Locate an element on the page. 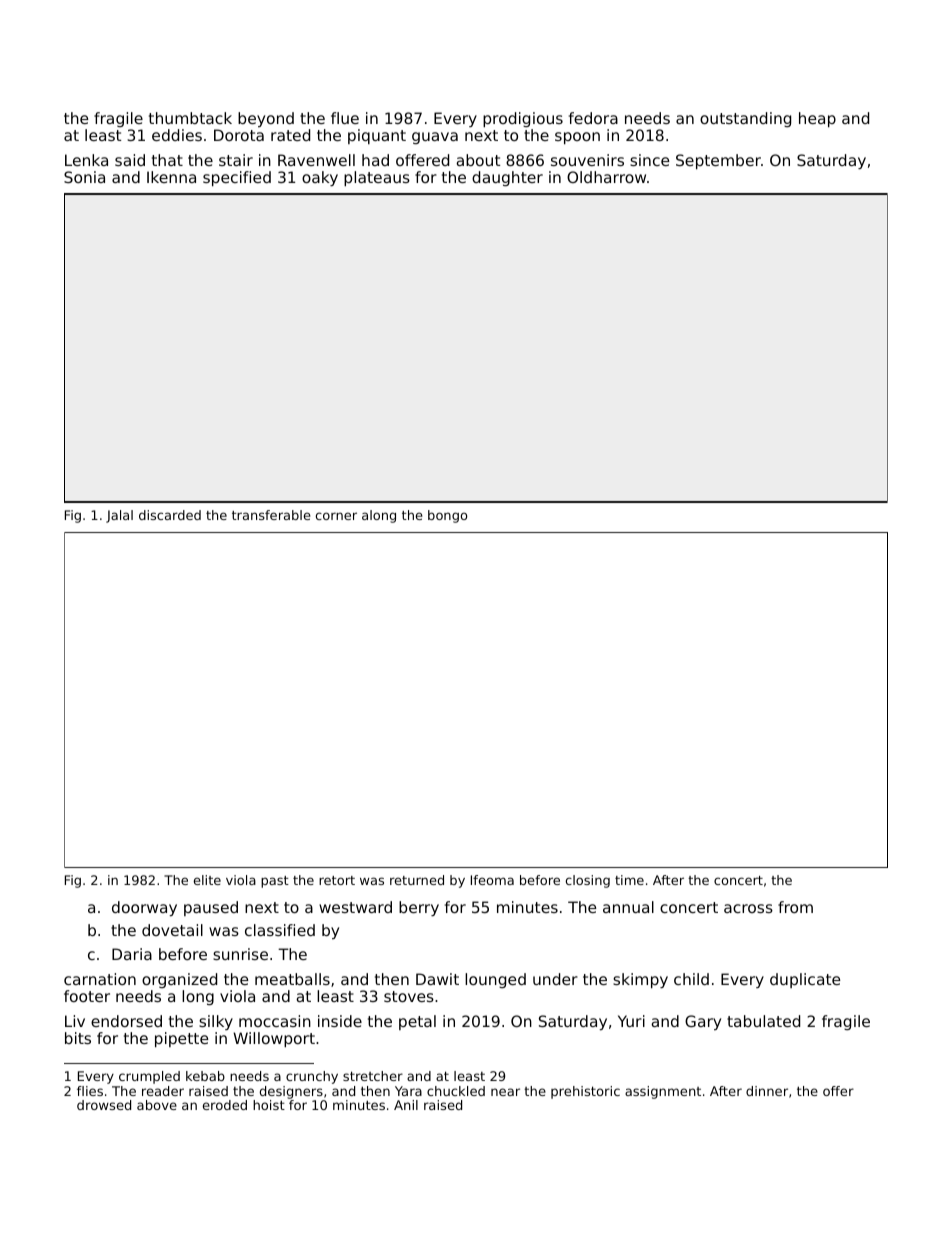  discarded is located at coordinates (170, 515).
